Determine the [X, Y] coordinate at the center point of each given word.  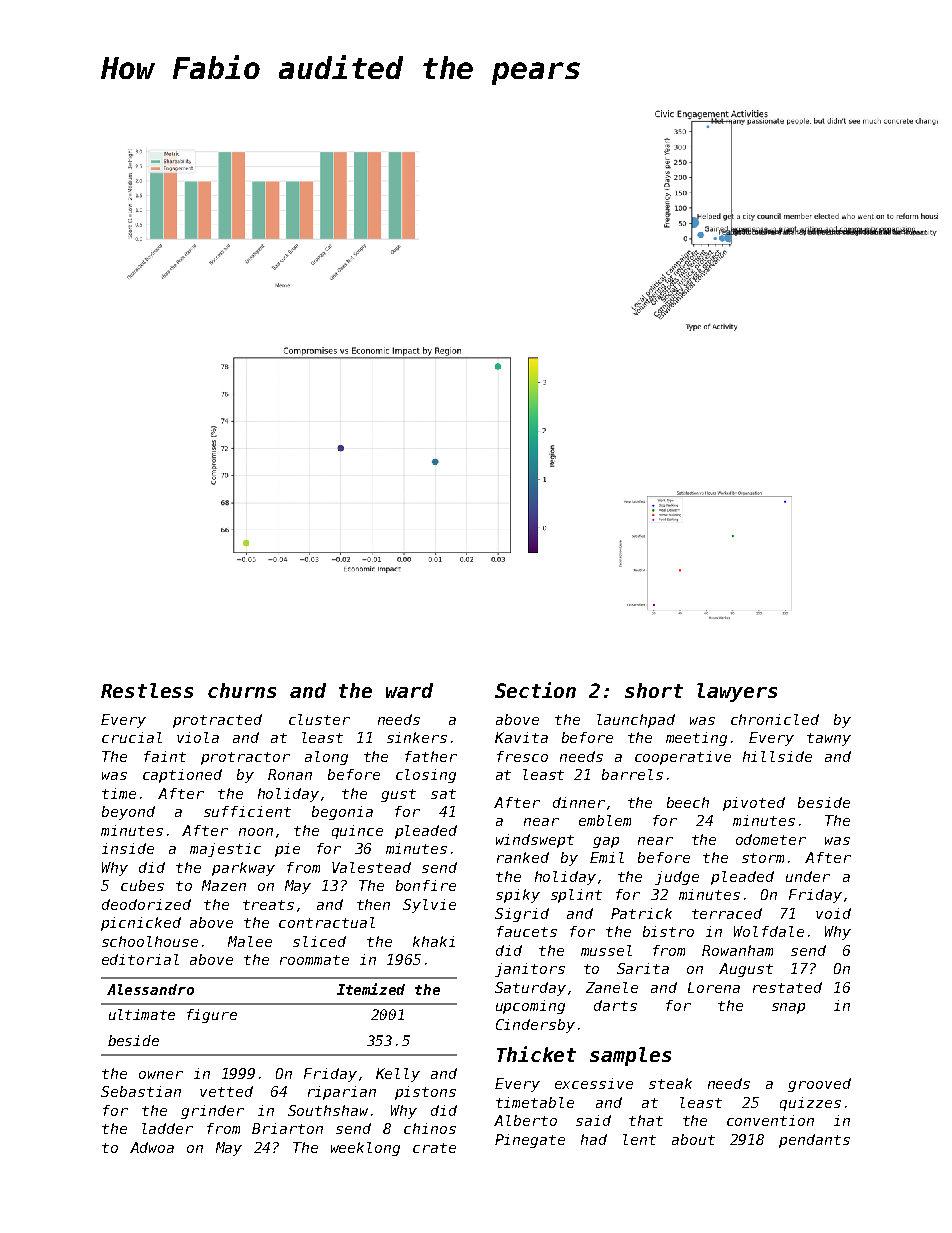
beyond [128, 813]
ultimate [142, 1014]
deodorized [146, 904]
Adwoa [152, 1147]
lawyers [737, 692]
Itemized [371, 989]
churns [242, 690]
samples [630, 1056]
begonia [342, 813]
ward [409, 690]
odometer [771, 839]
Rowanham [737, 950]
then [373, 904]
